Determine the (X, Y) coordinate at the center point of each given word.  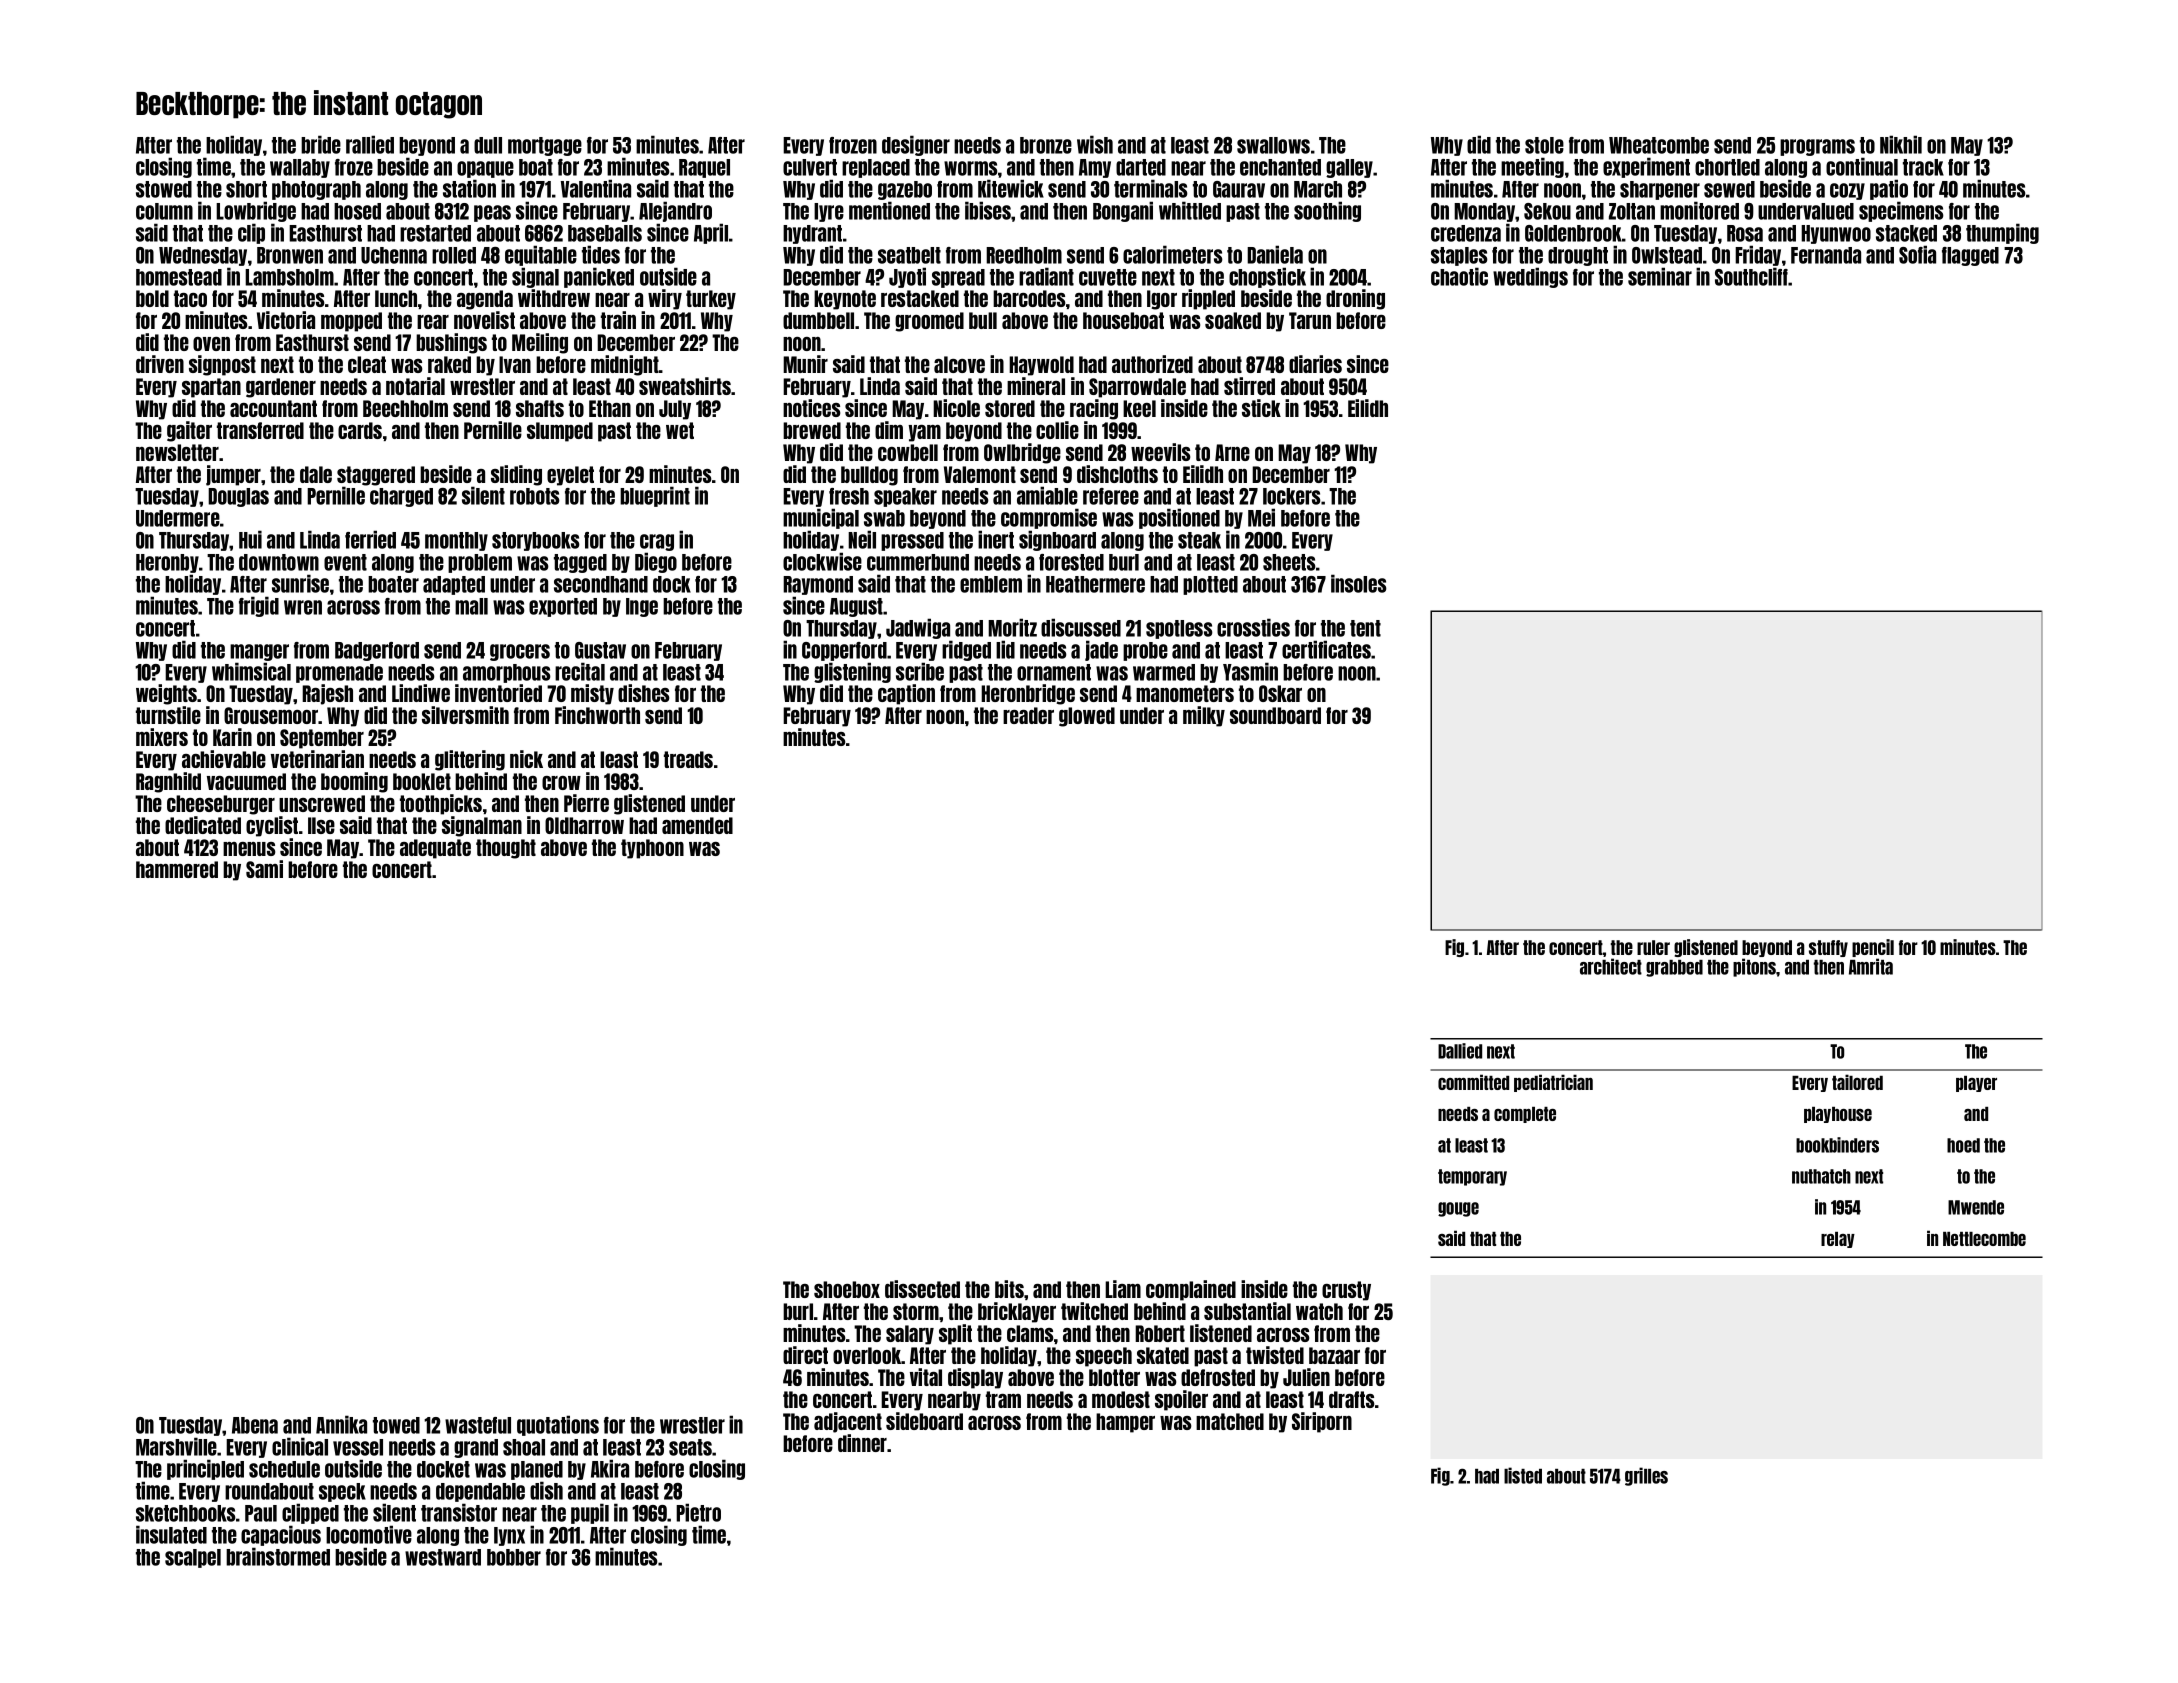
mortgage (545, 146)
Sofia (1917, 254)
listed (1523, 1475)
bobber (514, 1557)
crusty (1346, 1291)
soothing (1327, 211)
